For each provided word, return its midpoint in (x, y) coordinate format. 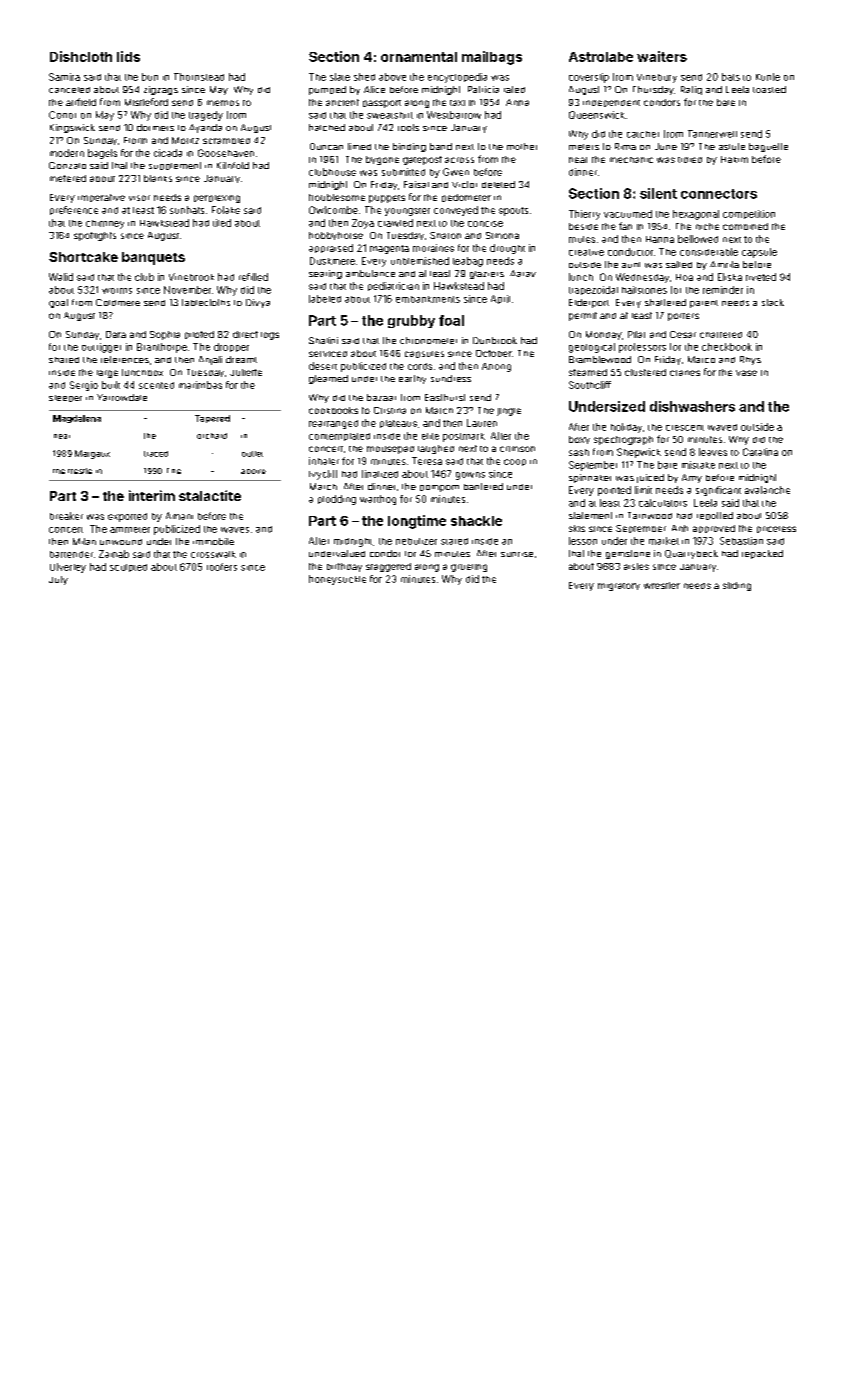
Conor (62, 115)
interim (152, 495)
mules (582, 239)
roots (408, 127)
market (664, 541)
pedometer (466, 198)
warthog (378, 500)
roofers (222, 567)
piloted (199, 335)
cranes (685, 373)
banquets (153, 258)
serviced (328, 354)
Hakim (734, 159)
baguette (768, 147)
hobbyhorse (336, 236)
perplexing (217, 199)
